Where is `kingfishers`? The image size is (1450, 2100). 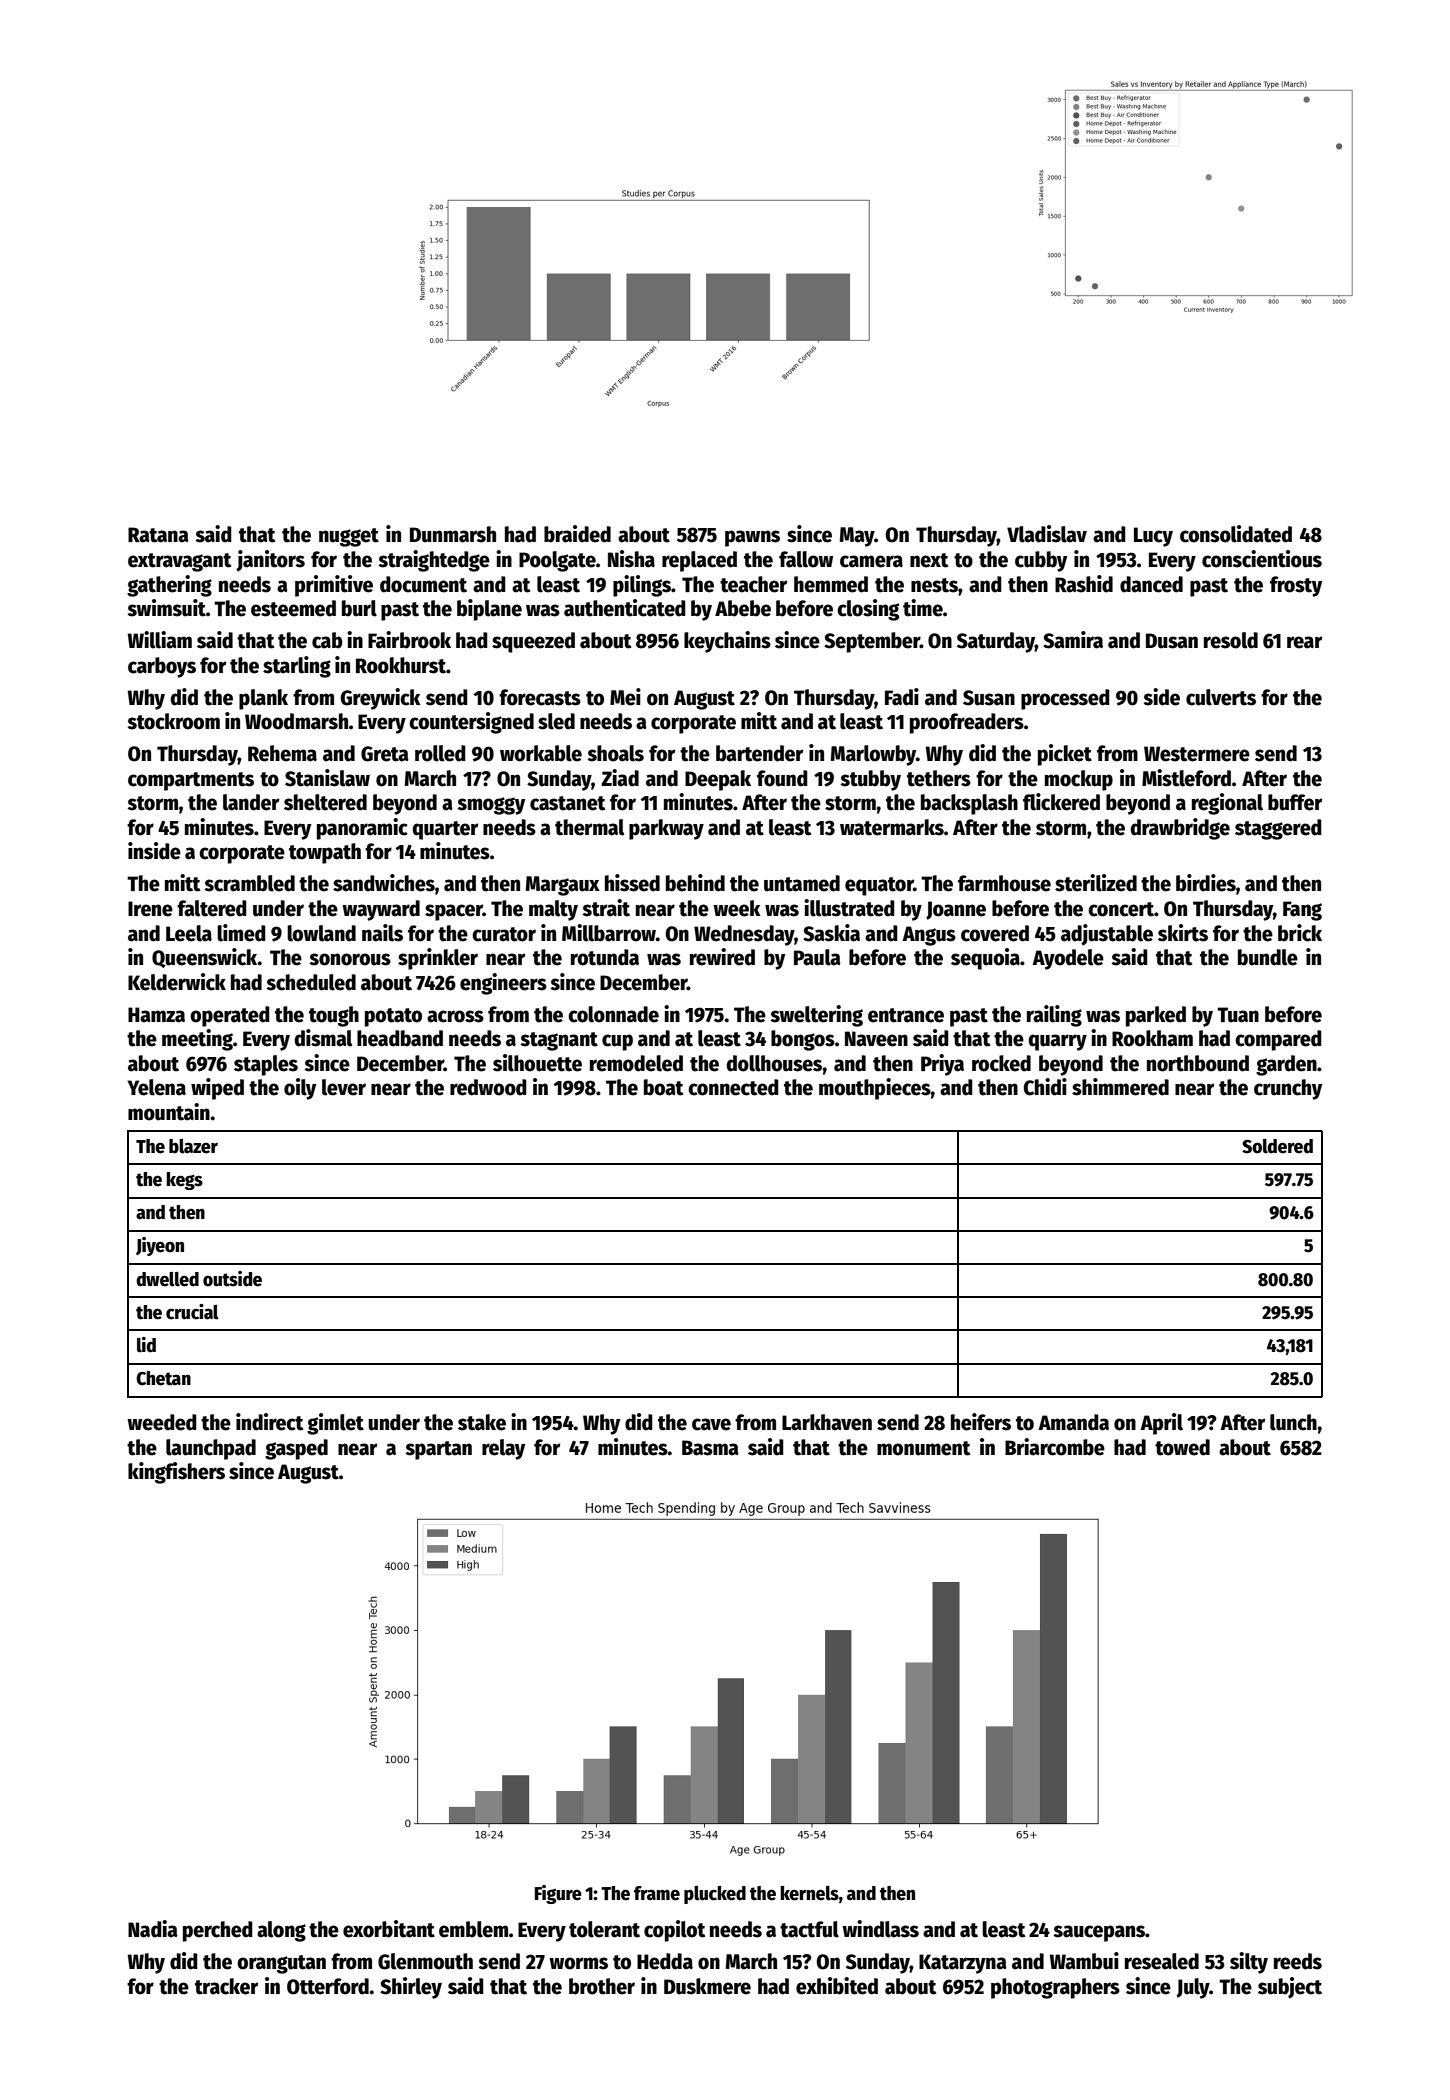
kingfishers is located at coordinates (176, 1473).
